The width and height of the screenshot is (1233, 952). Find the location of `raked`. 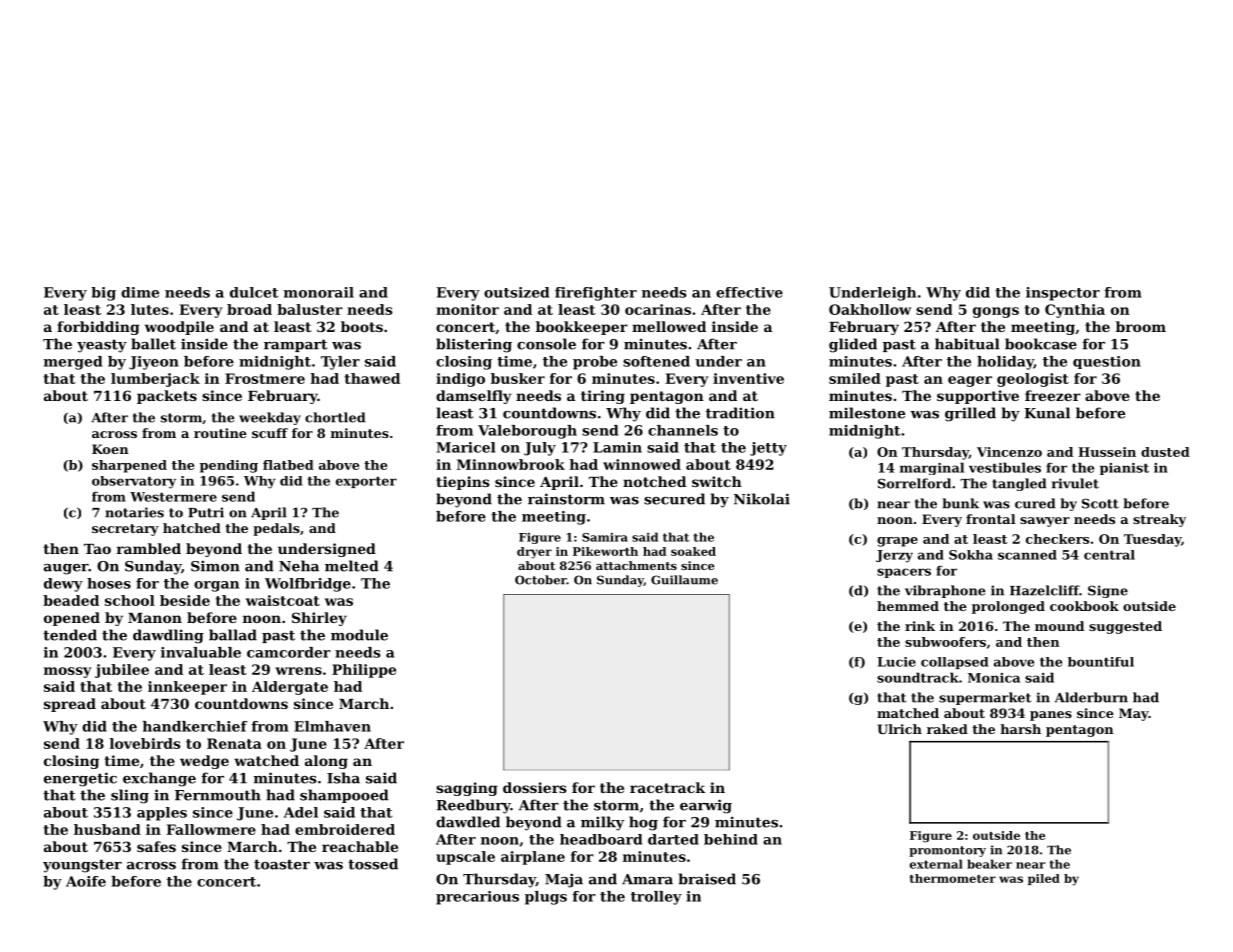

raked is located at coordinates (947, 729).
